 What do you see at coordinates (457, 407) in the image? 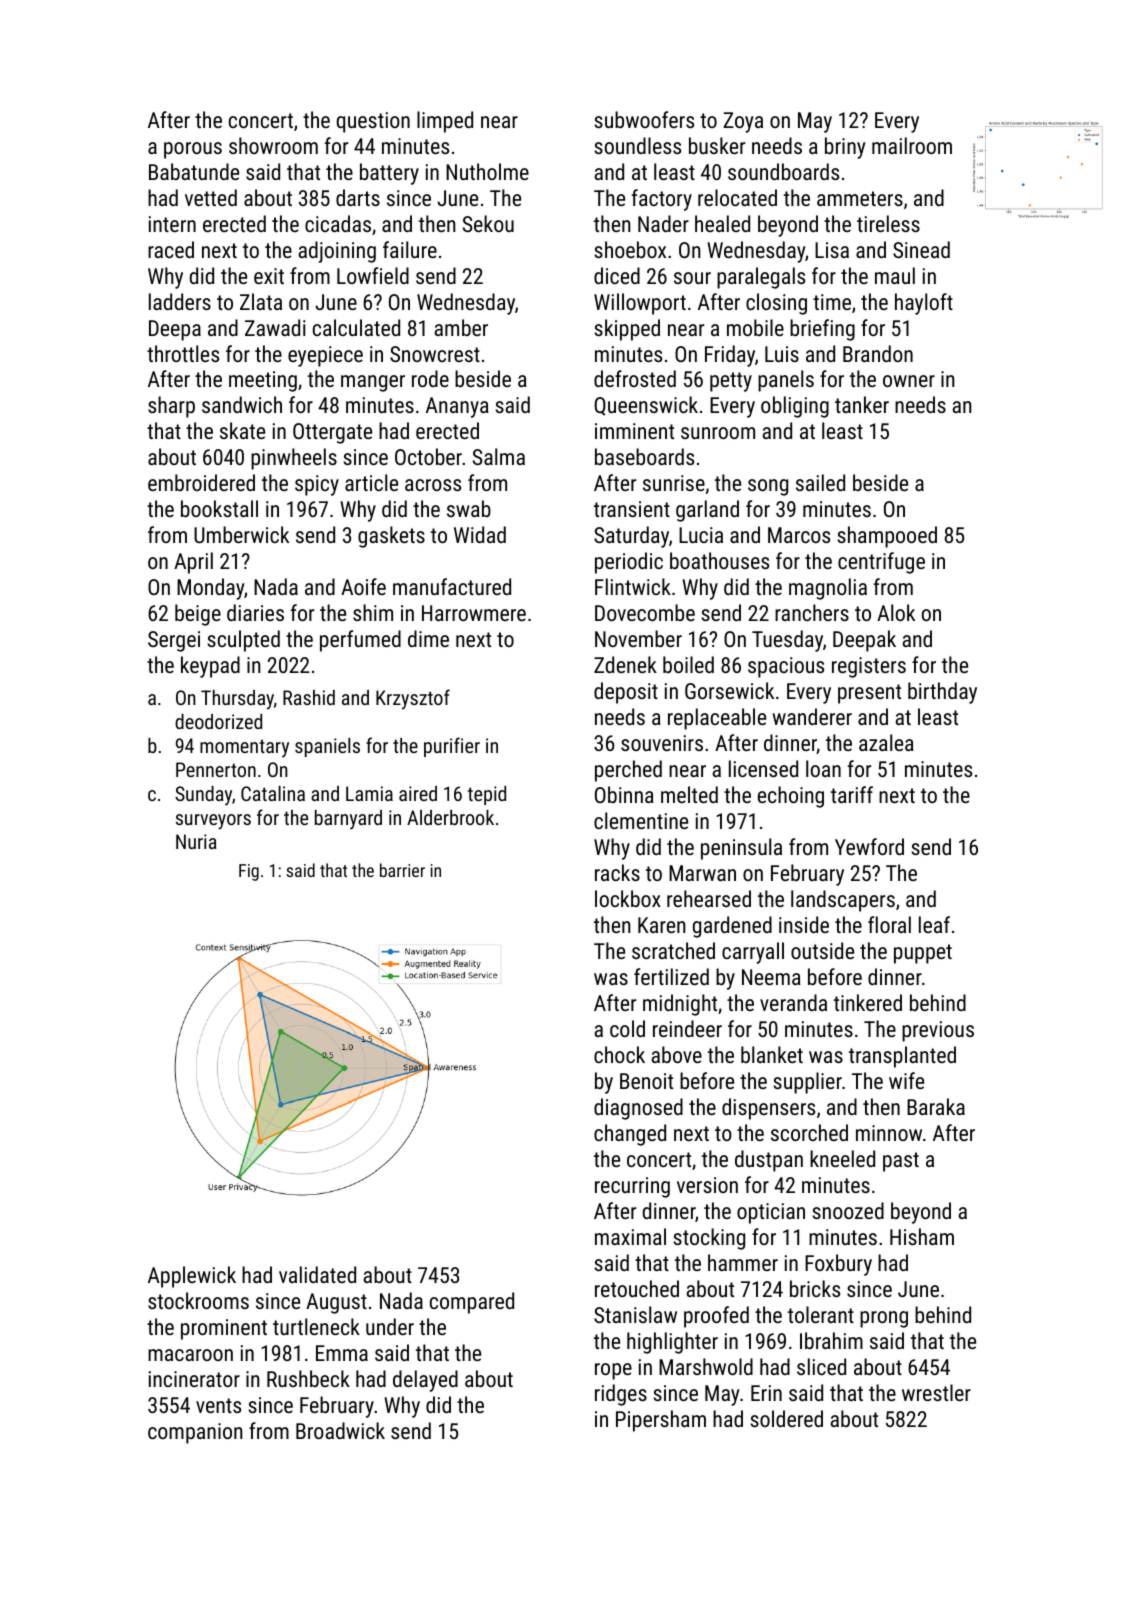
I see `Ananya` at bounding box center [457, 407].
